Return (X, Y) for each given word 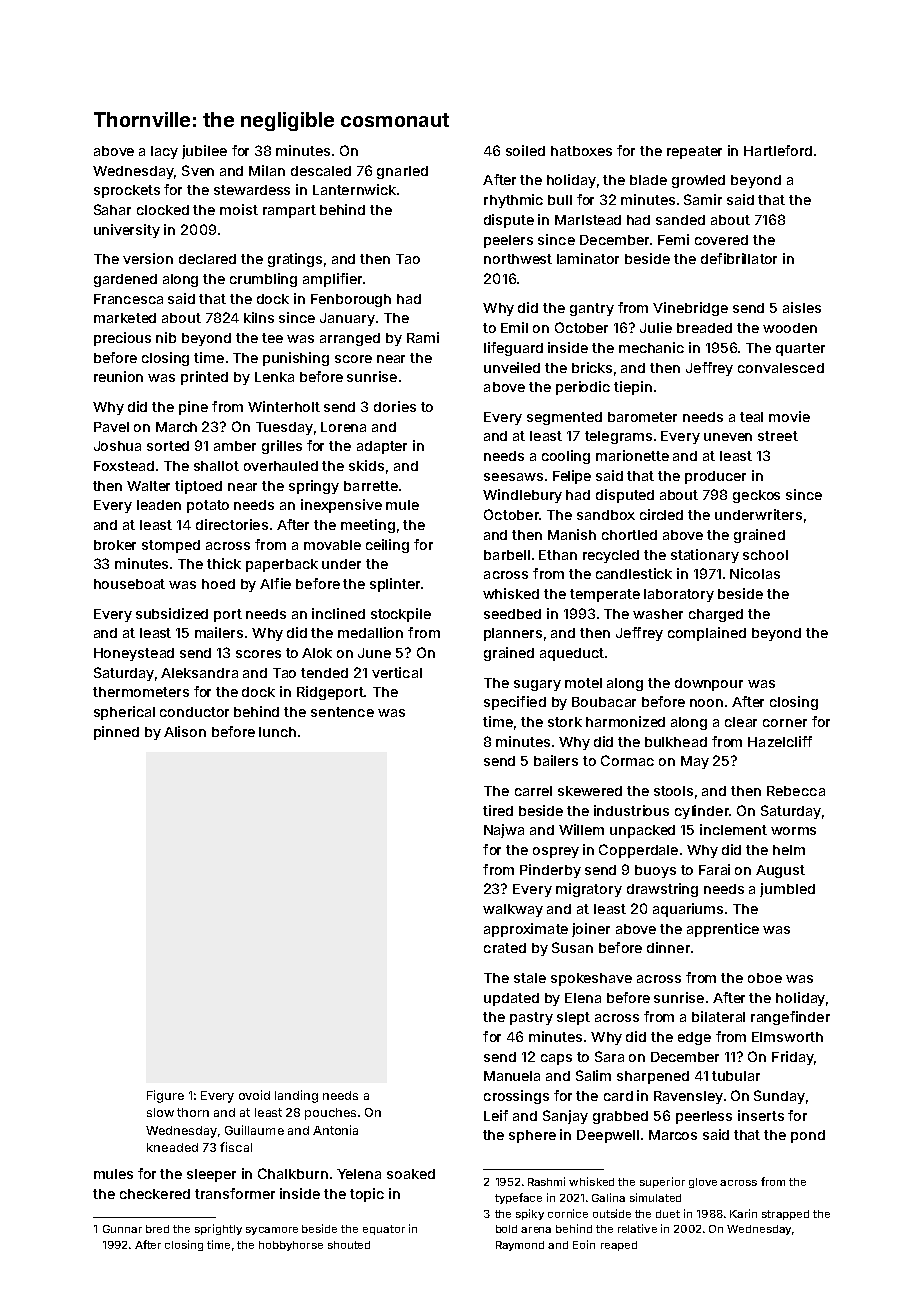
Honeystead (134, 654)
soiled (525, 150)
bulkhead (676, 742)
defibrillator (739, 258)
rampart (289, 211)
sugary (537, 685)
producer (715, 477)
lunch (277, 732)
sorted (168, 446)
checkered (155, 1194)
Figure (165, 1096)
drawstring (662, 890)
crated (505, 948)
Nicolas (755, 573)
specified (515, 703)
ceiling (387, 546)
